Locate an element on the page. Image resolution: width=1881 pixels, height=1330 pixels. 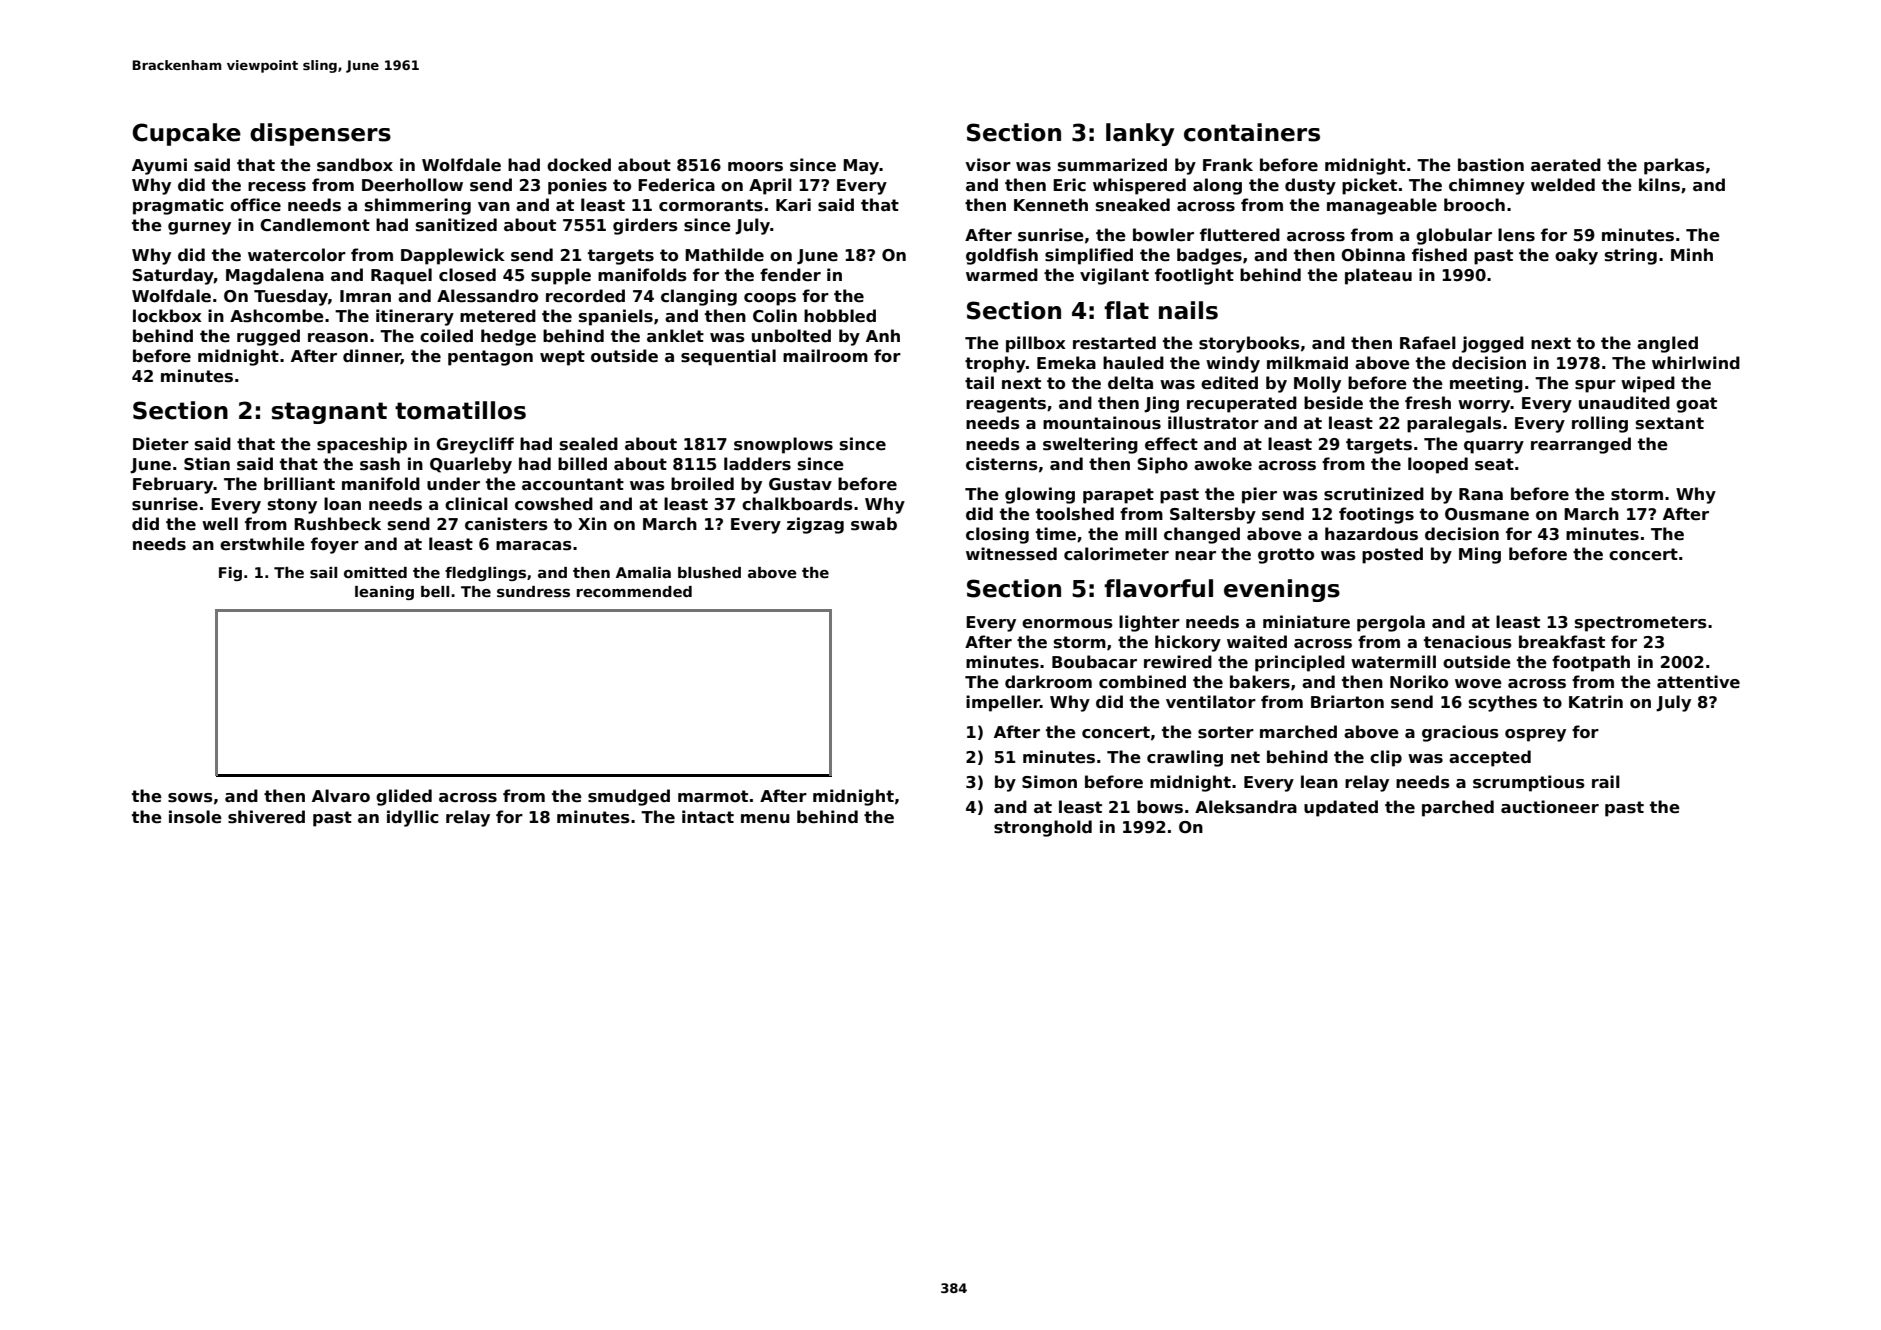
sash is located at coordinates (380, 464).
